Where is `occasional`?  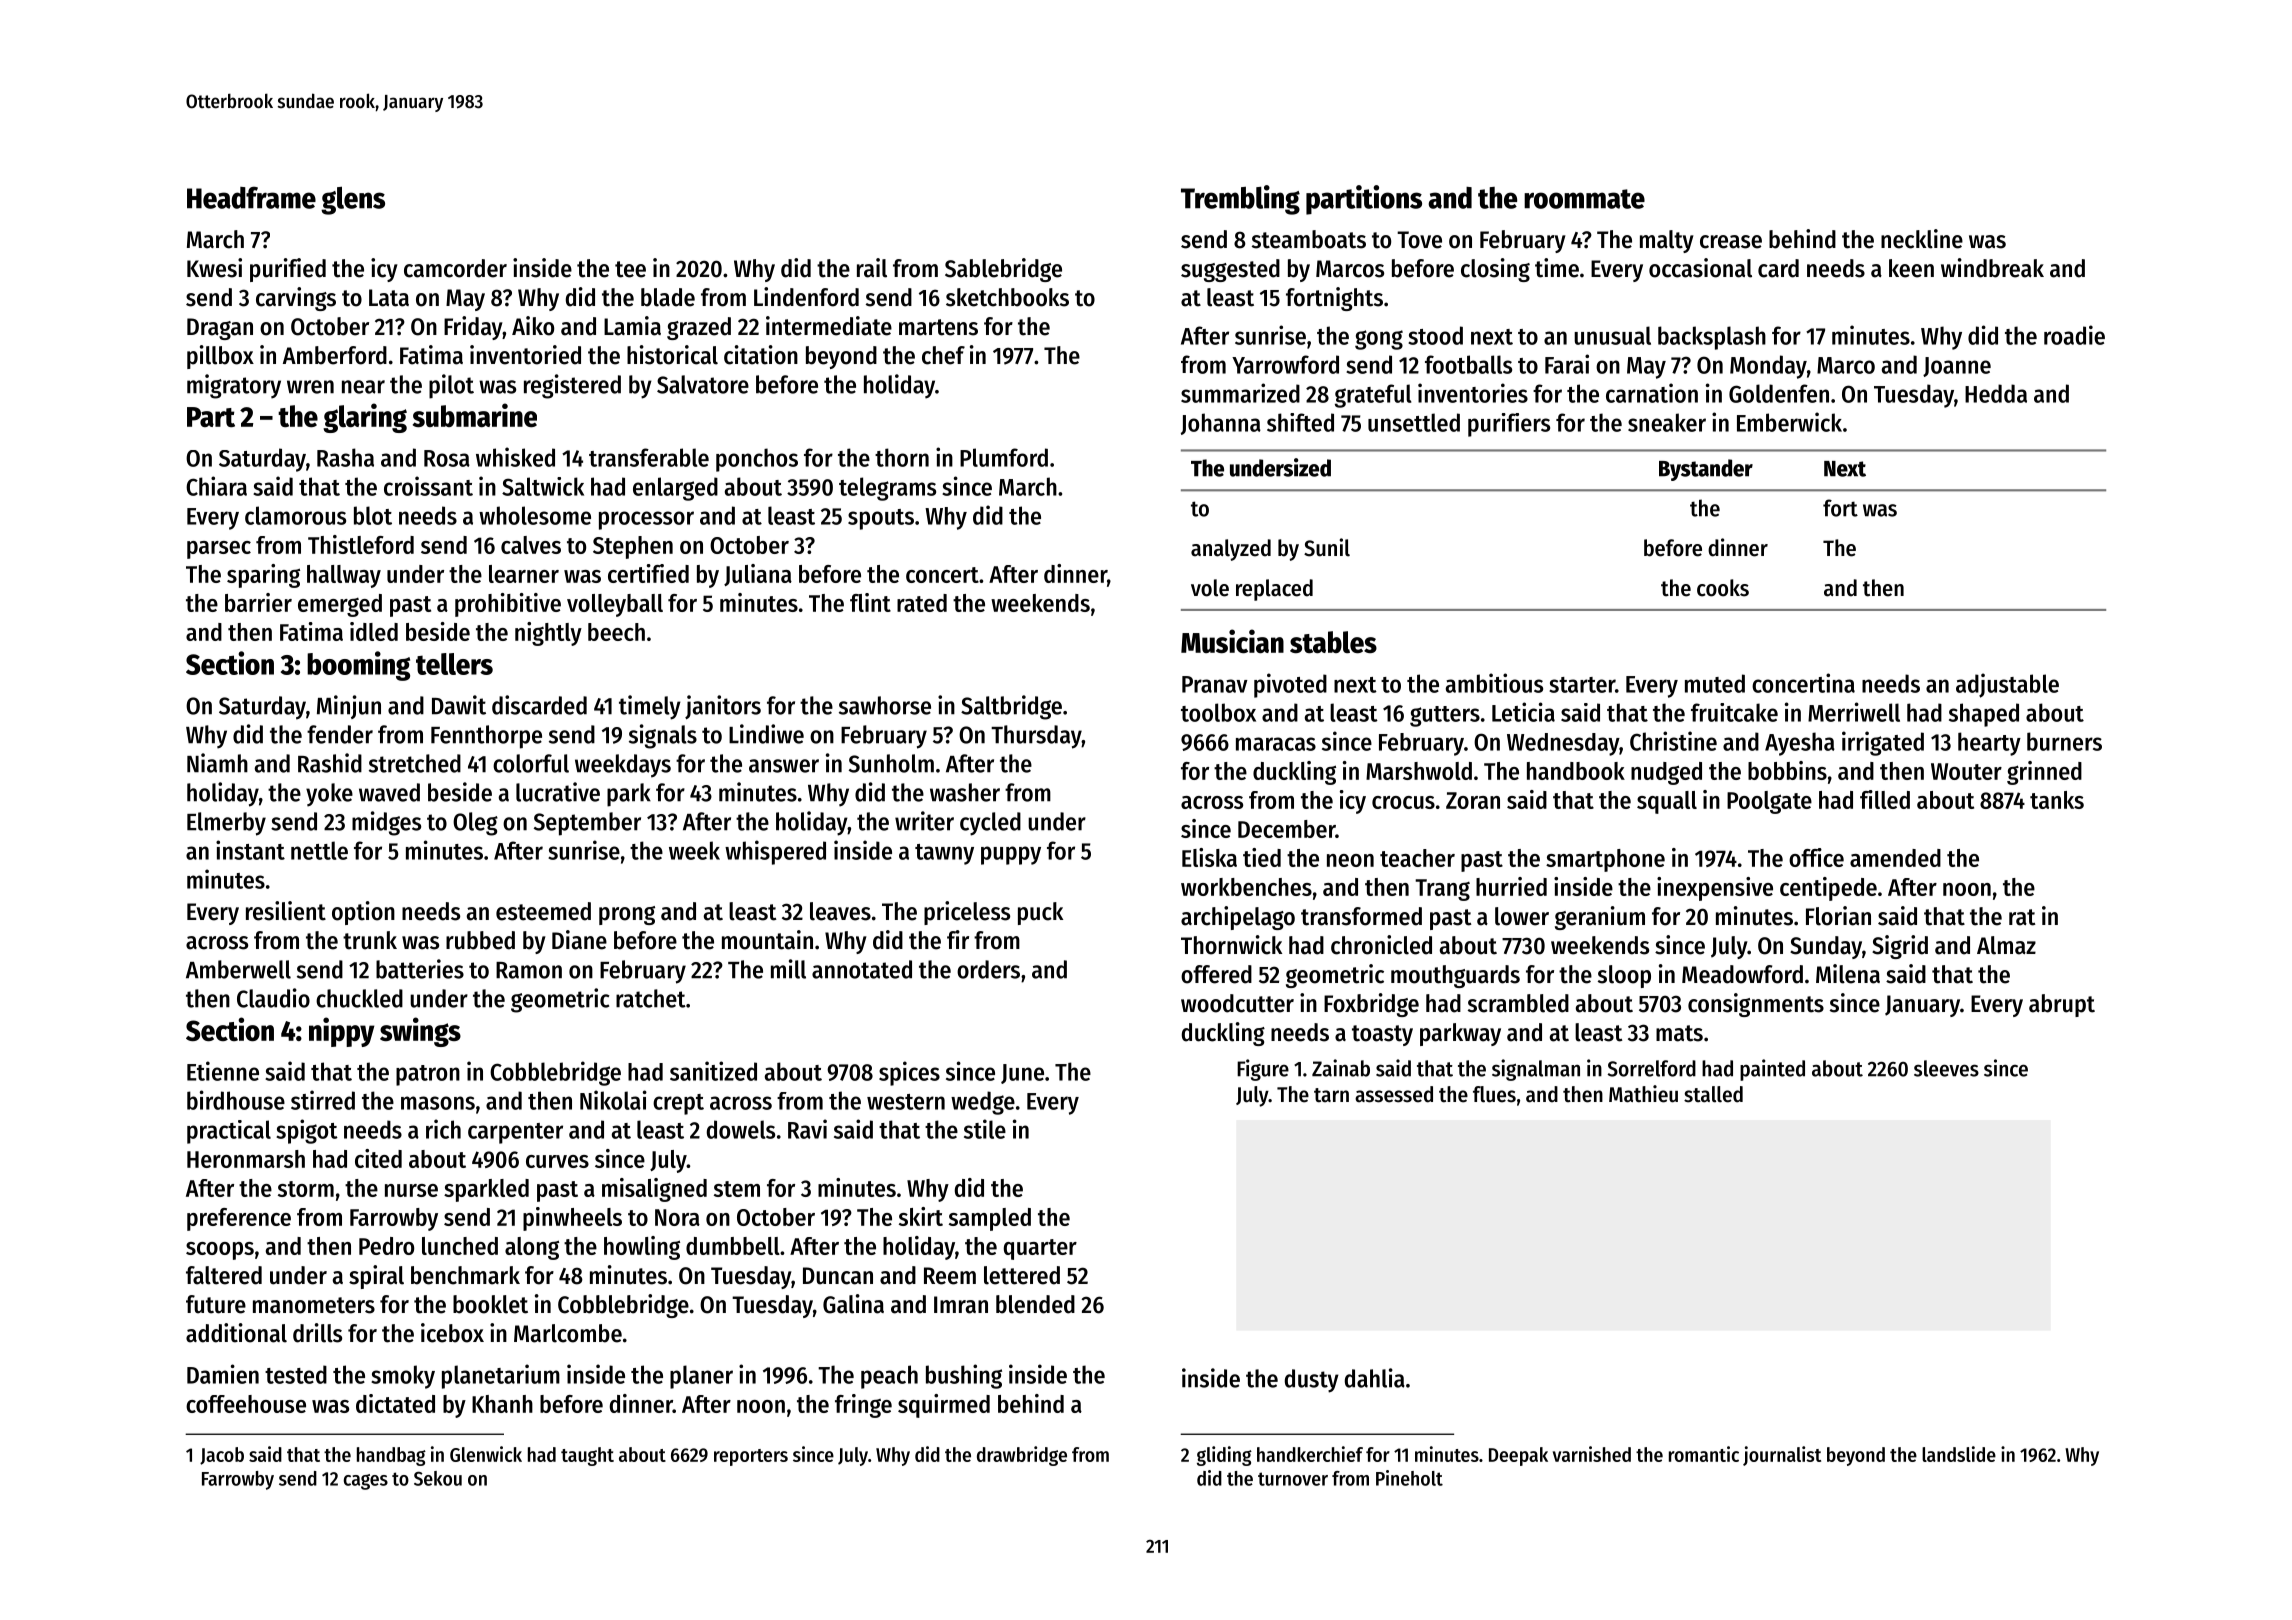
occasional is located at coordinates (1700, 268).
